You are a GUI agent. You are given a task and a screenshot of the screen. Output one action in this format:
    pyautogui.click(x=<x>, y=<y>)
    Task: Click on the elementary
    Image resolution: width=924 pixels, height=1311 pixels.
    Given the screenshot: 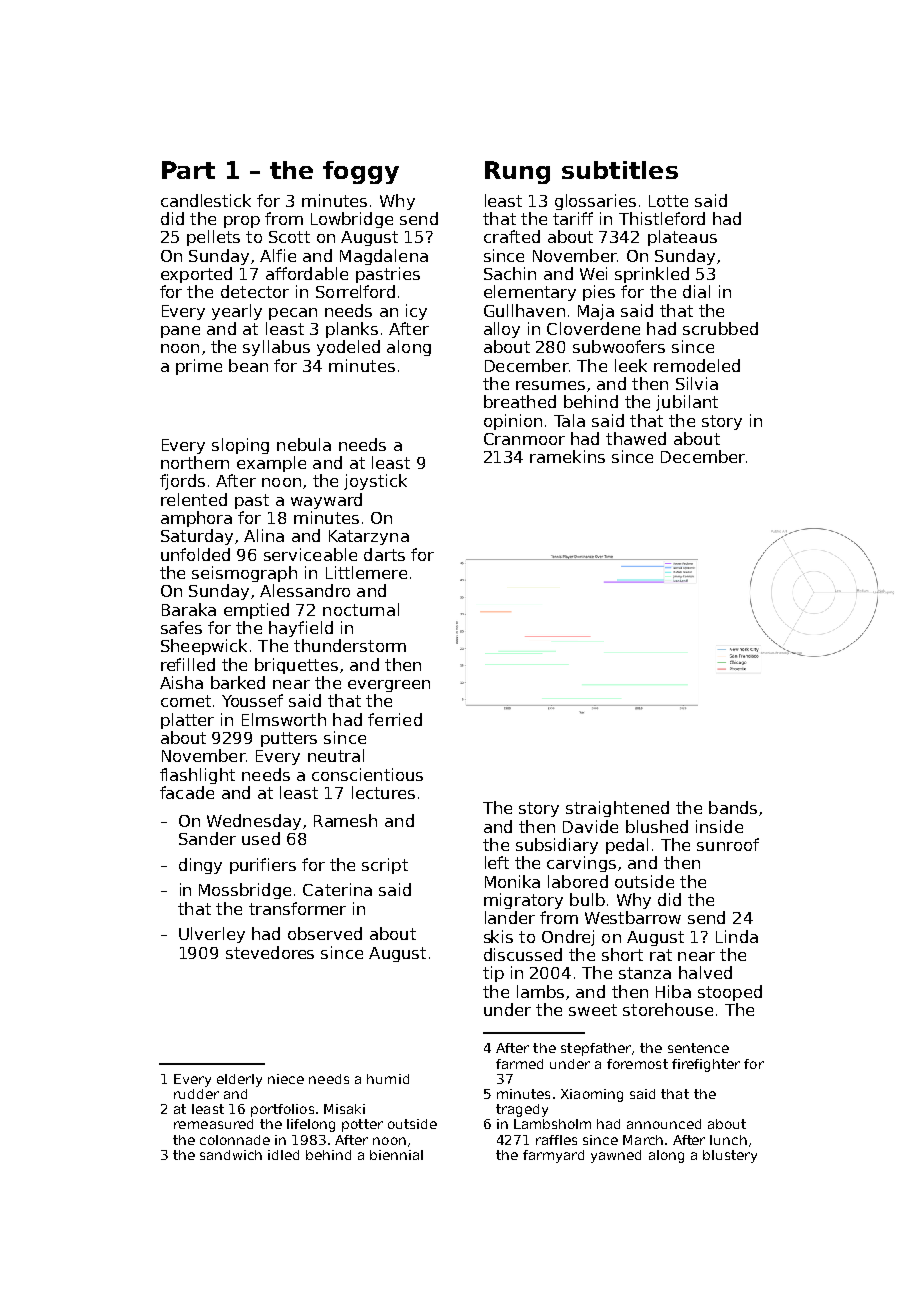 What is the action you would take?
    pyautogui.click(x=530, y=293)
